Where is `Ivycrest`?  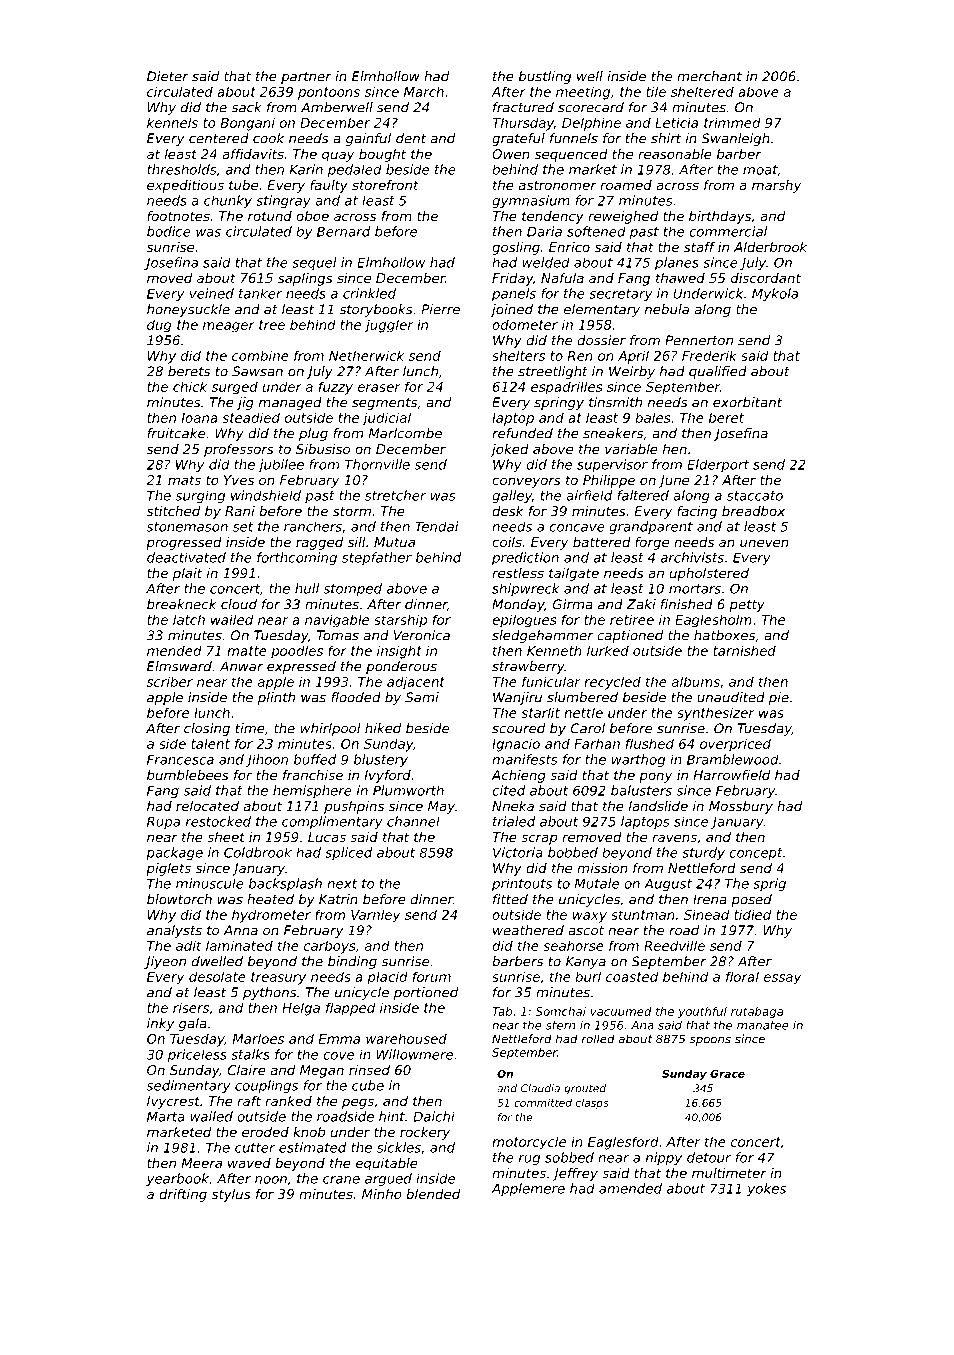 Ivycrest is located at coordinates (173, 1102).
